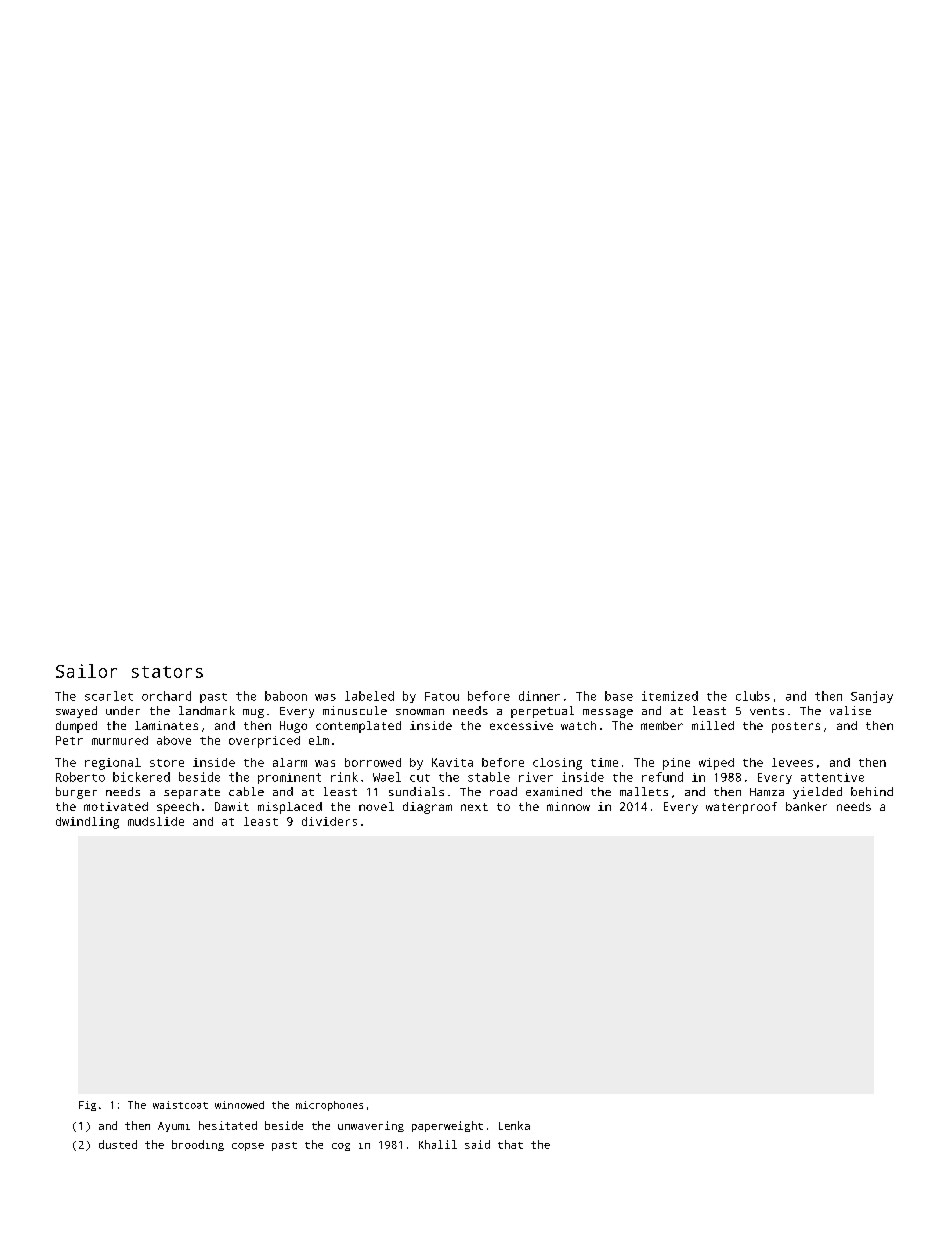  I want to click on store, so click(167, 763).
